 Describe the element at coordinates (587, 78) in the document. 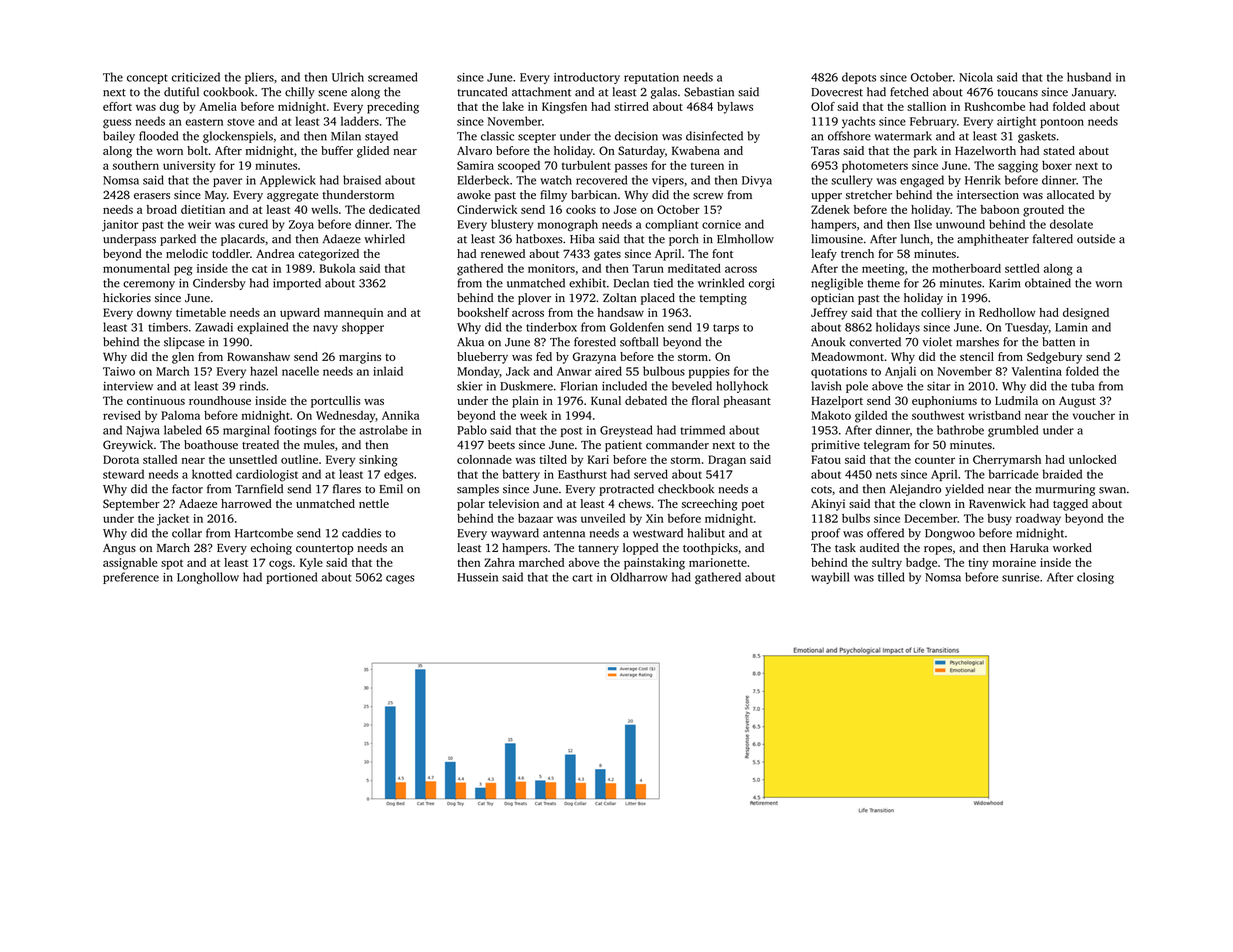

I see `introductory` at that location.
